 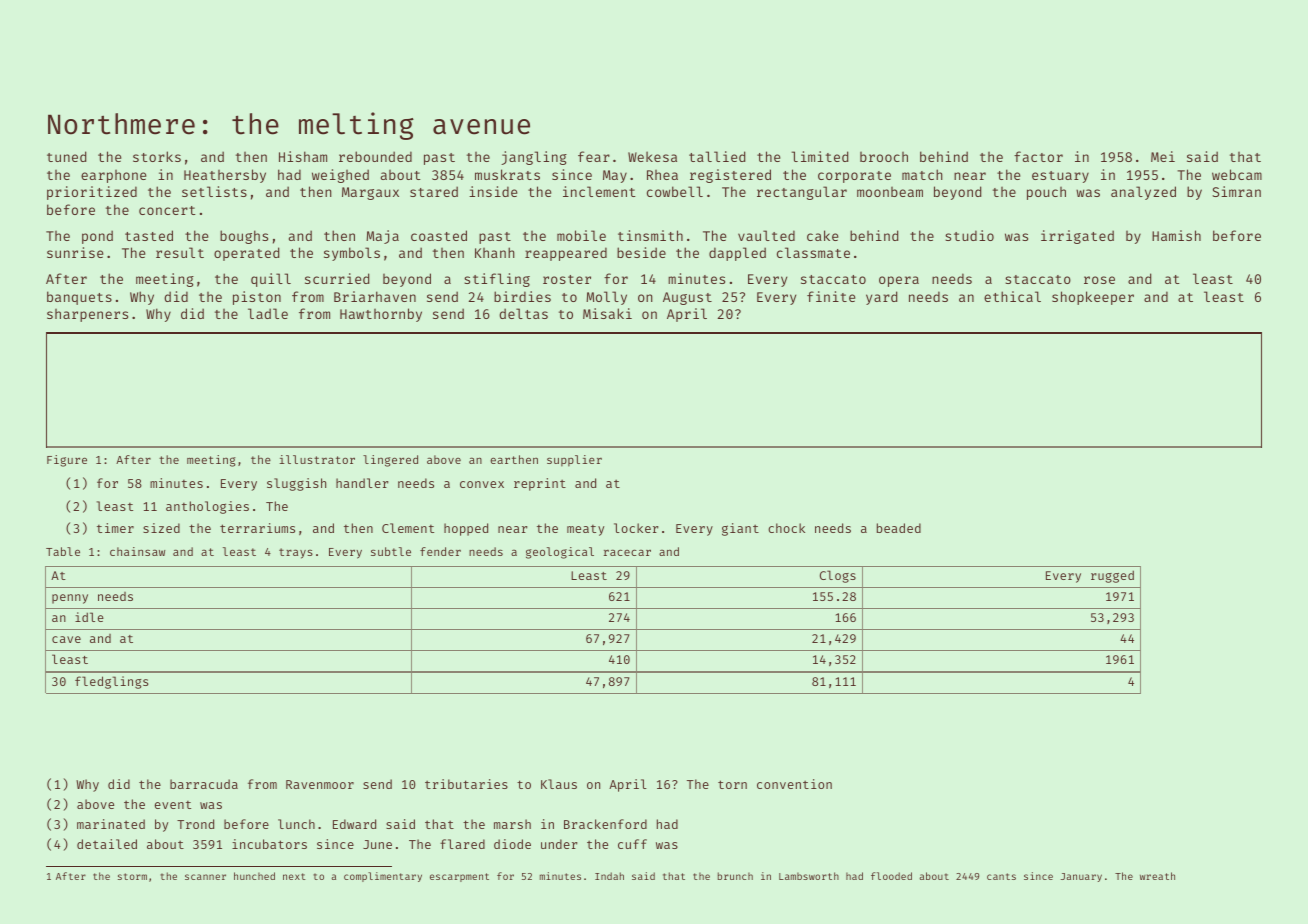 What do you see at coordinates (180, 252) in the image?
I see `result` at bounding box center [180, 252].
